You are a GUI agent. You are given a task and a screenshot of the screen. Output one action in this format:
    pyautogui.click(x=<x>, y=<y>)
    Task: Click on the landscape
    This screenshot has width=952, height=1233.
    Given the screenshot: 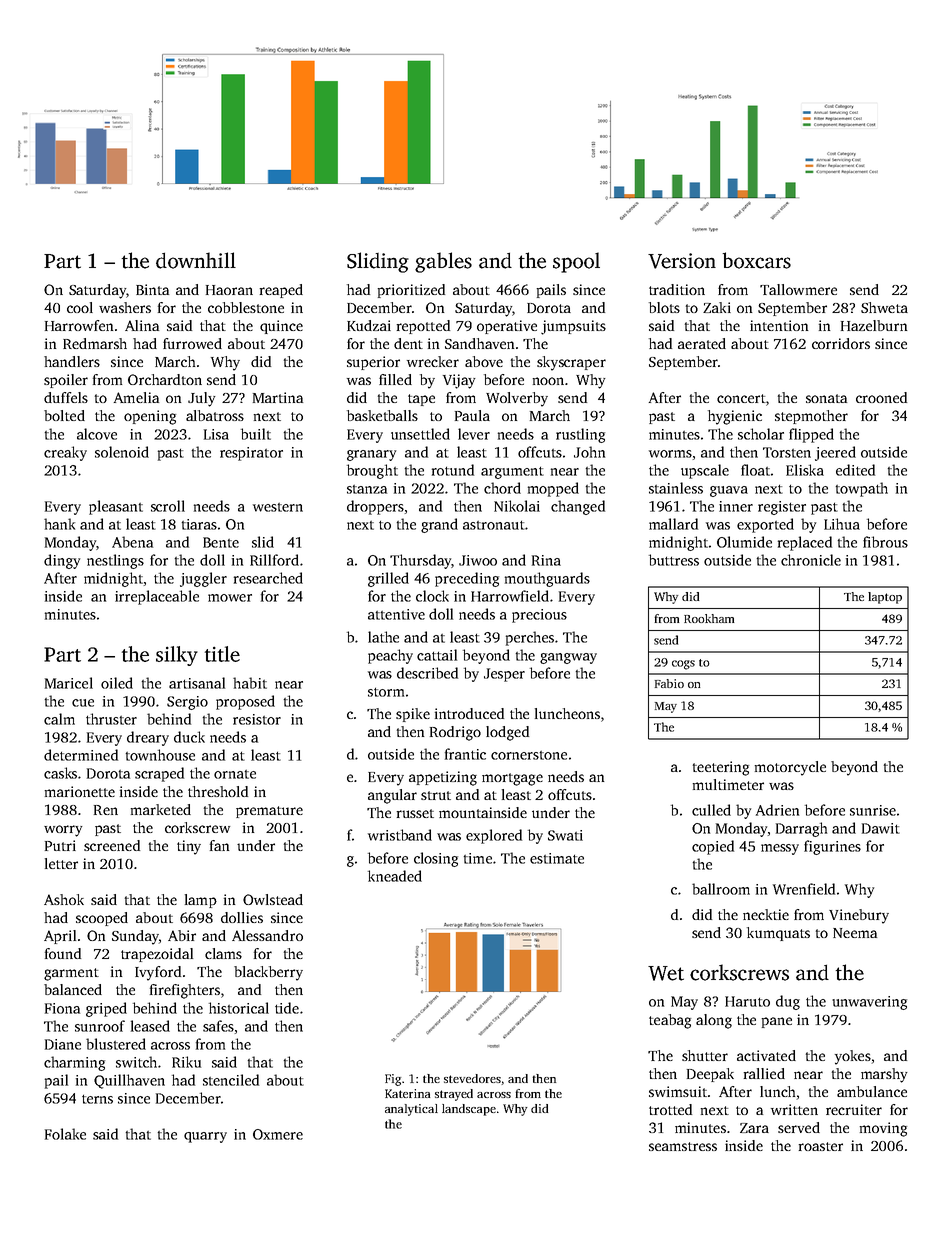 What is the action you would take?
    pyautogui.click(x=469, y=1110)
